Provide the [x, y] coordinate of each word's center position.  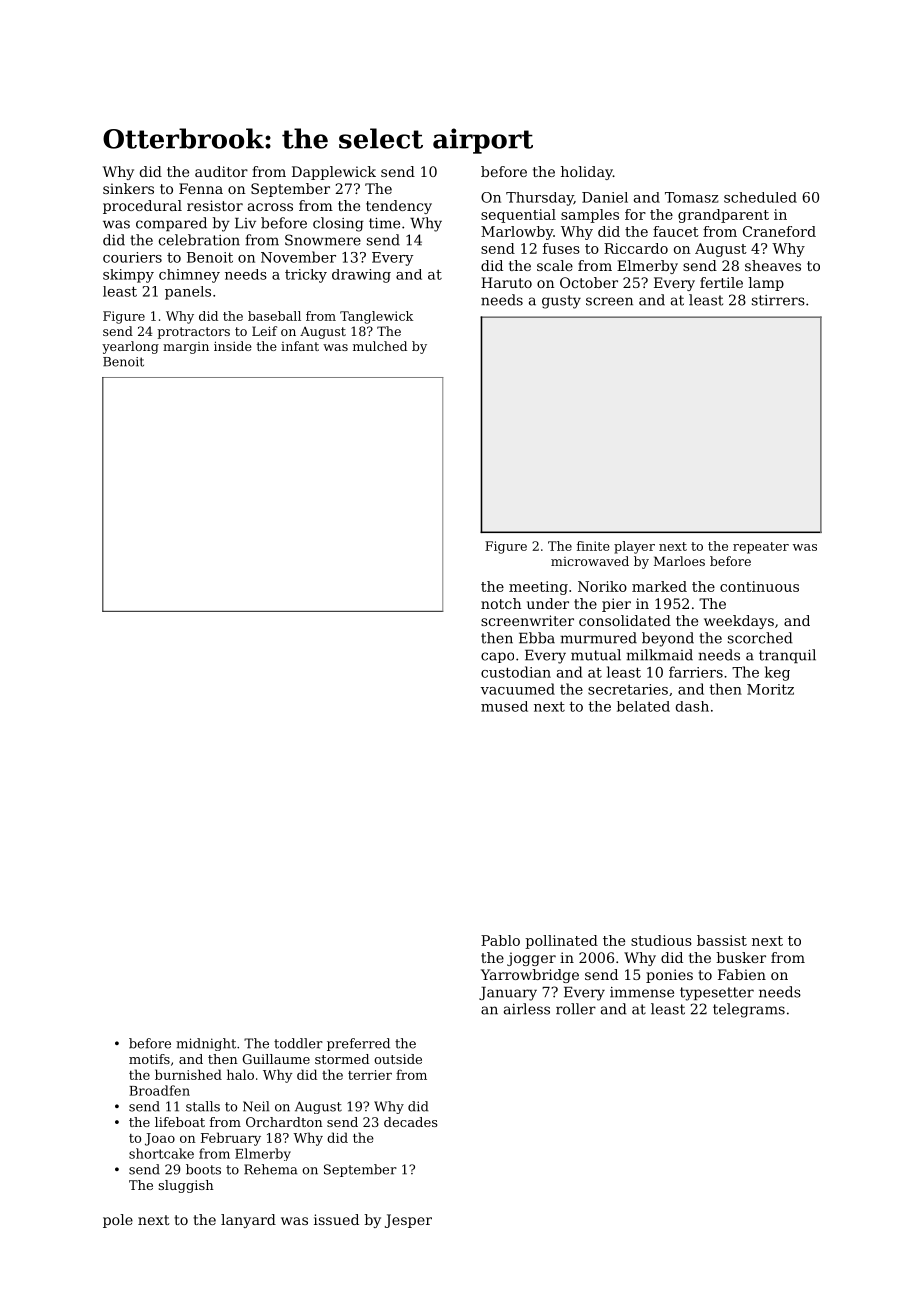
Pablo [500, 940]
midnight [206, 1044]
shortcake [161, 1153]
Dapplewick [334, 173]
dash [692, 706]
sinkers [128, 188]
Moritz [770, 689]
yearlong [130, 347]
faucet [676, 231]
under [548, 603]
